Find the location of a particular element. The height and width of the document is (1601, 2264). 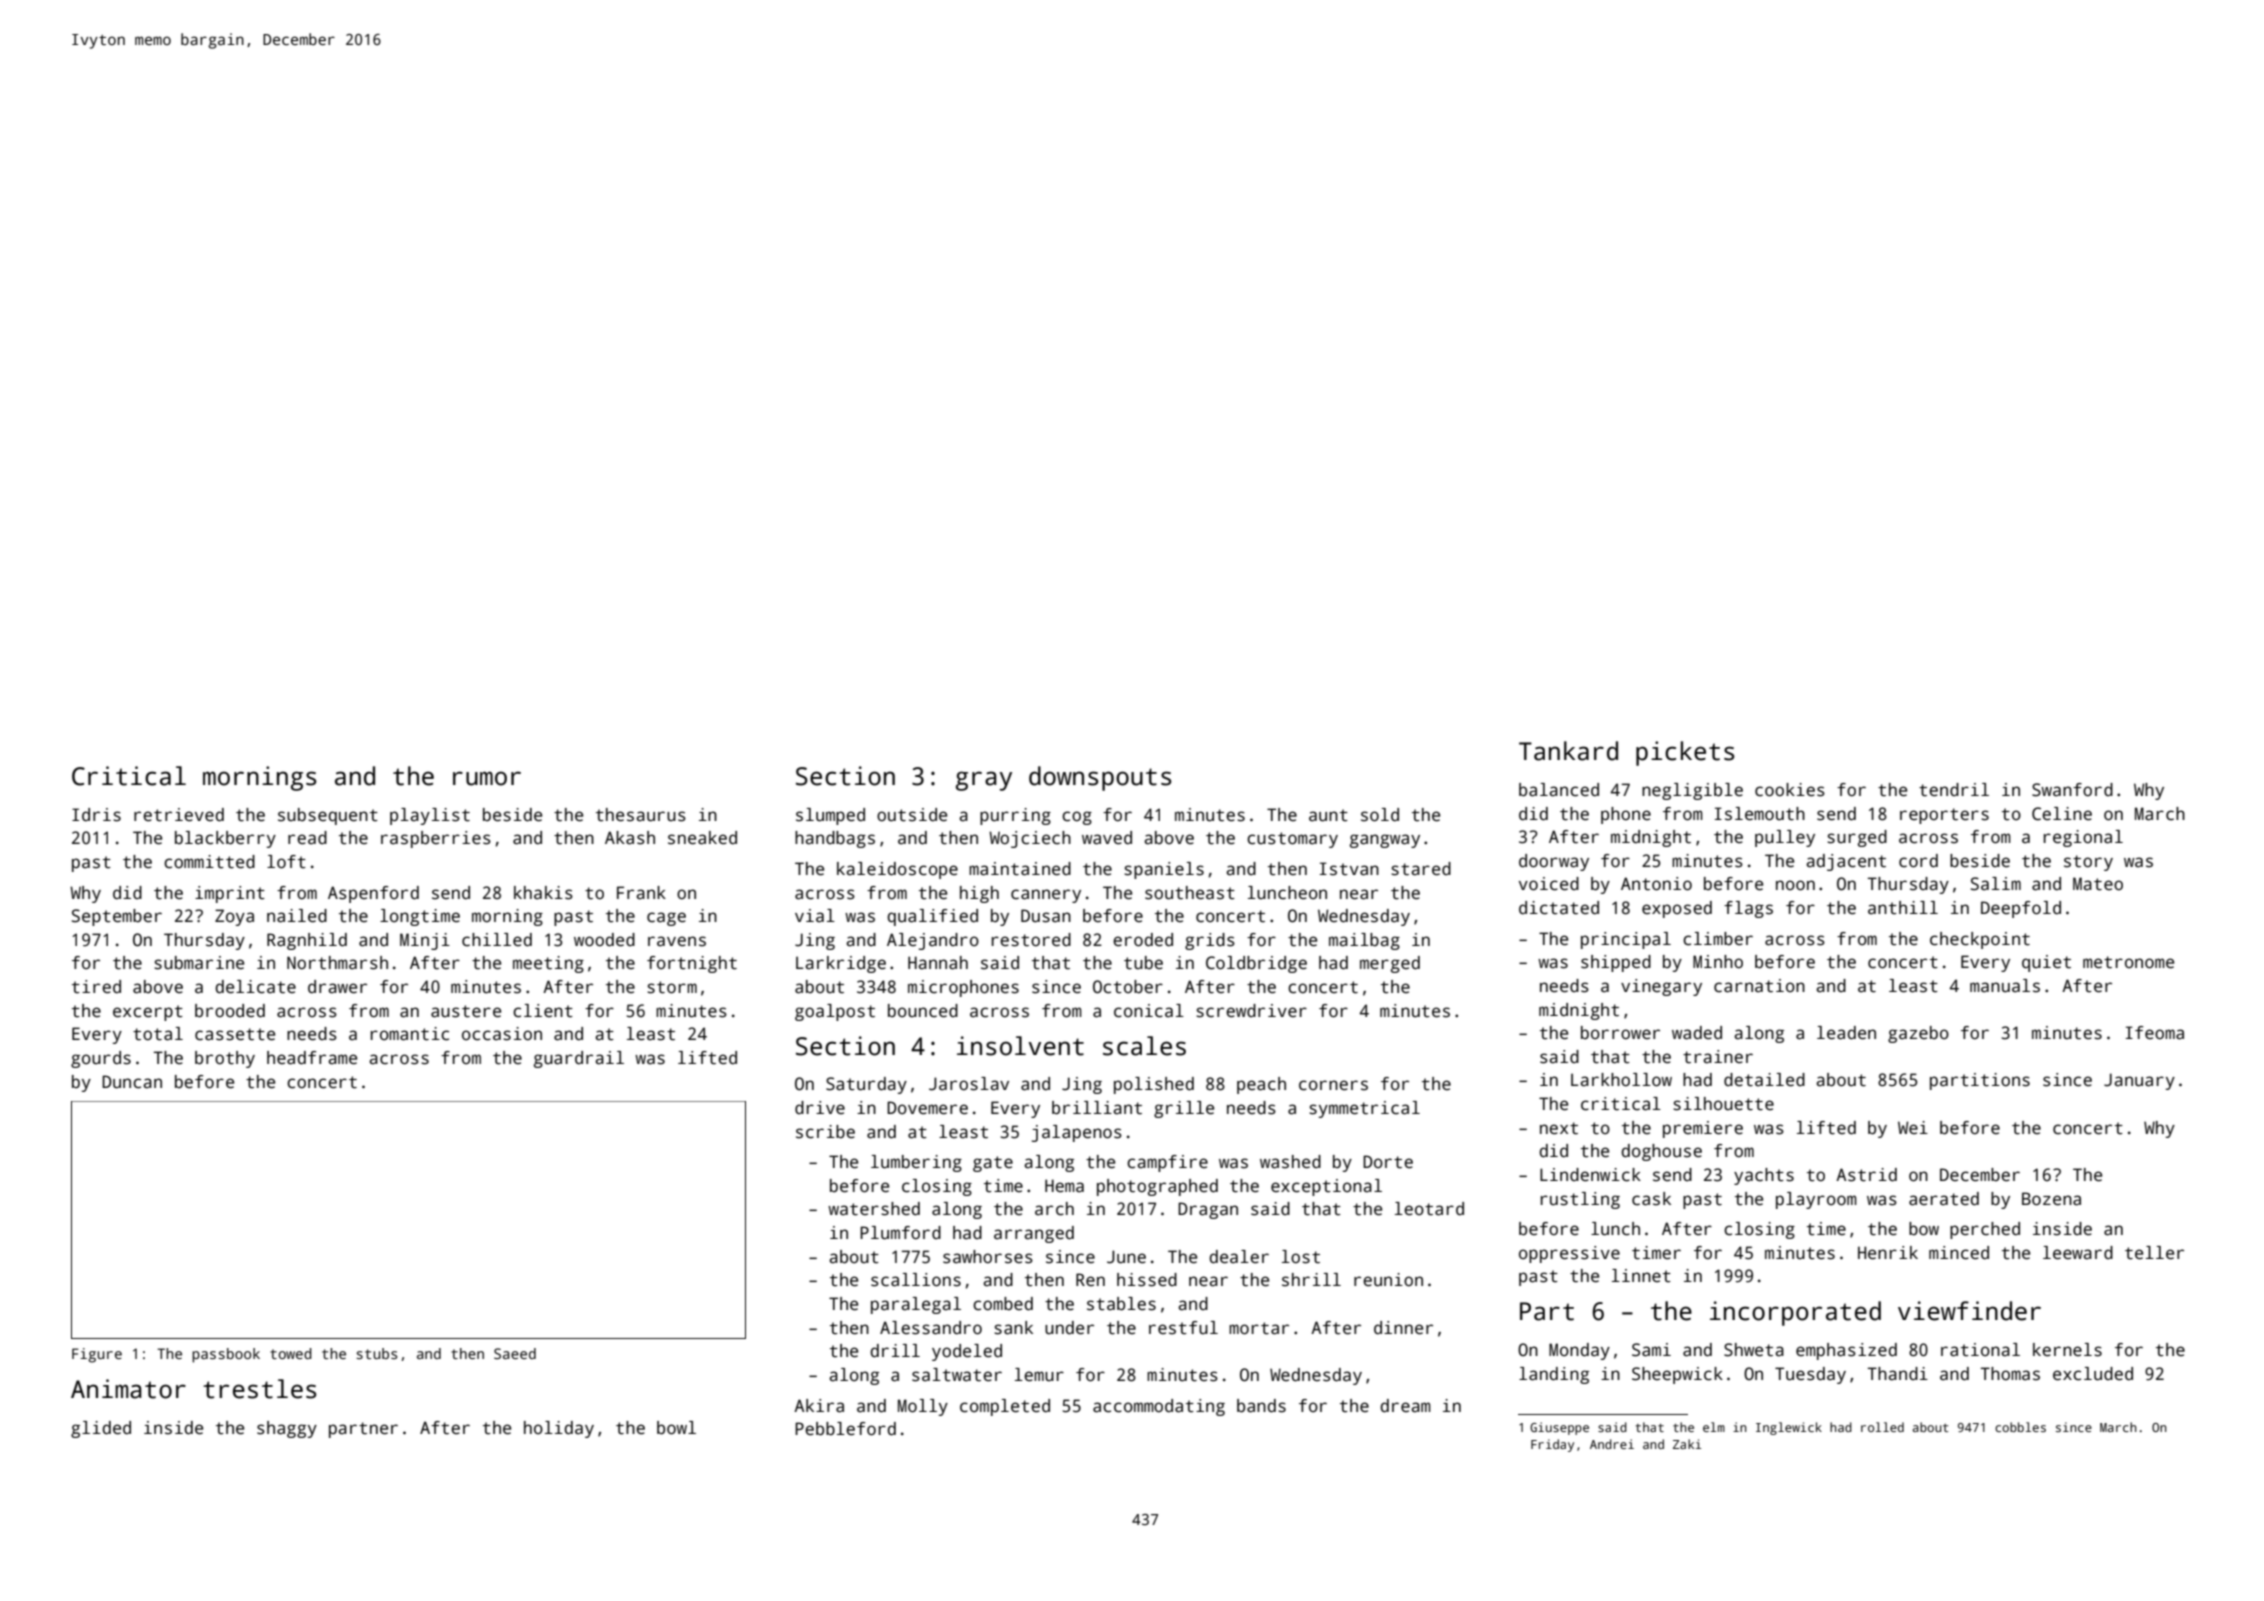

accommodating is located at coordinates (1159, 1407).
